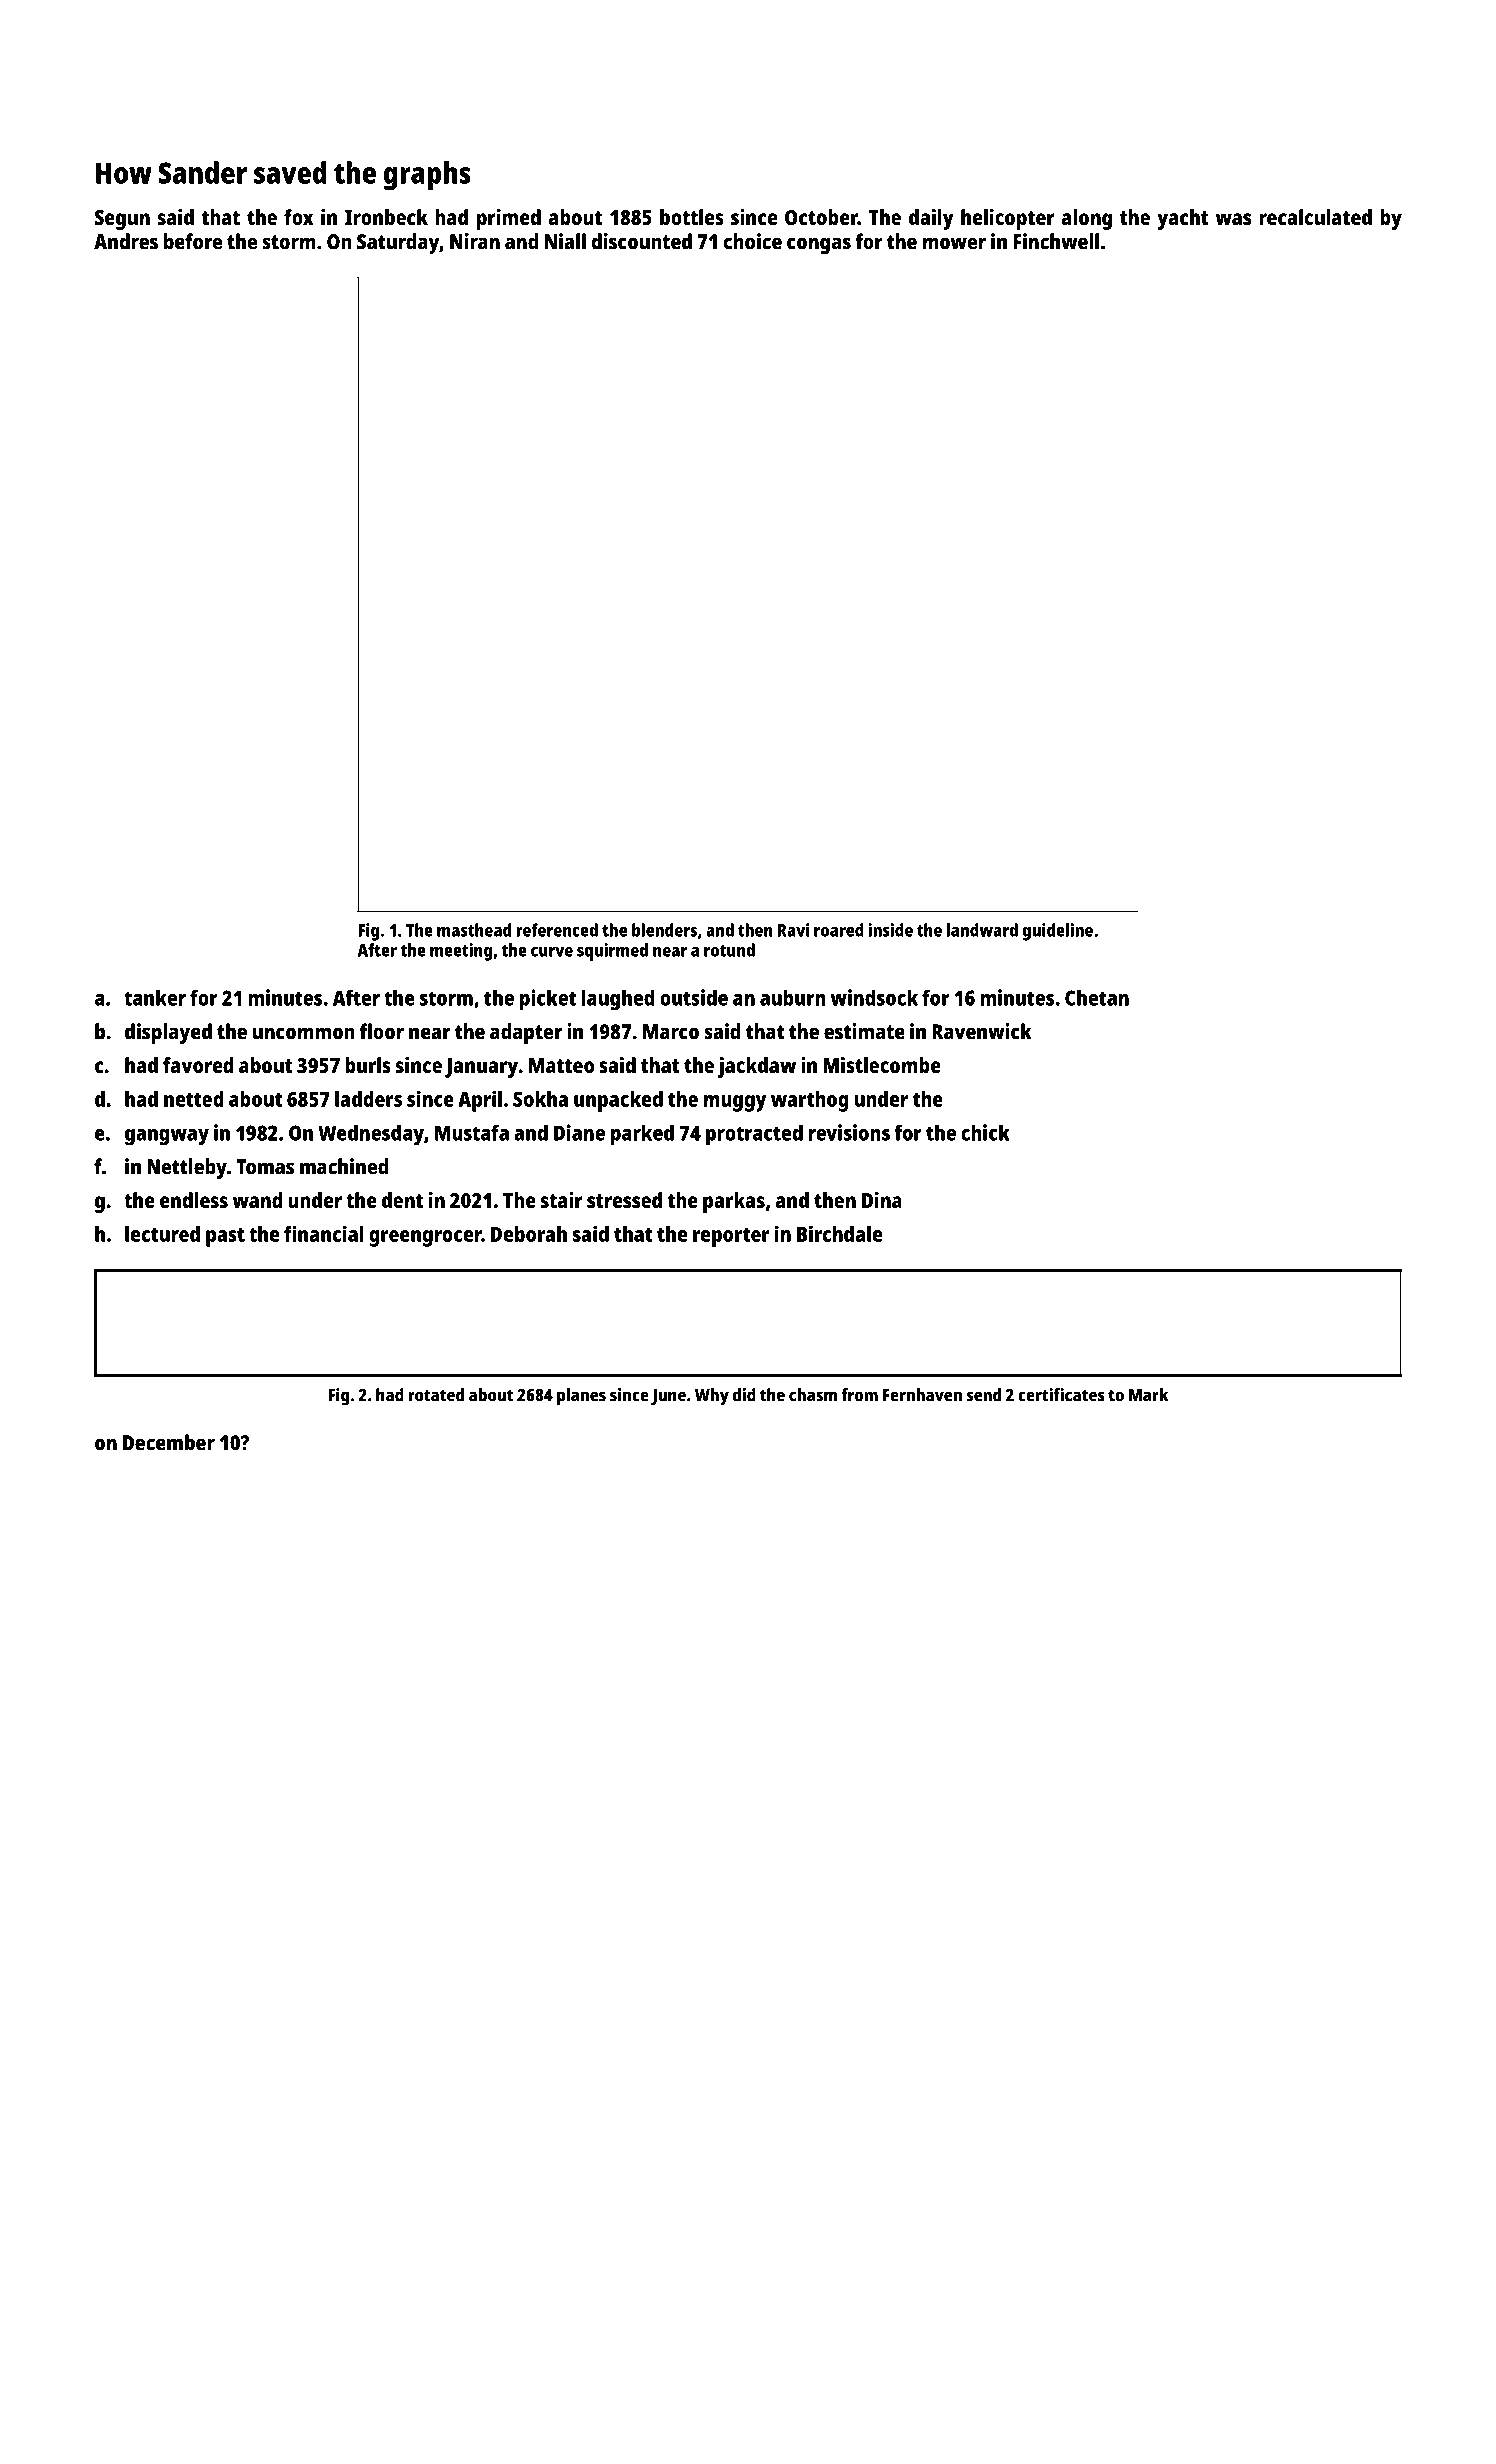  I want to click on December, so click(169, 1442).
